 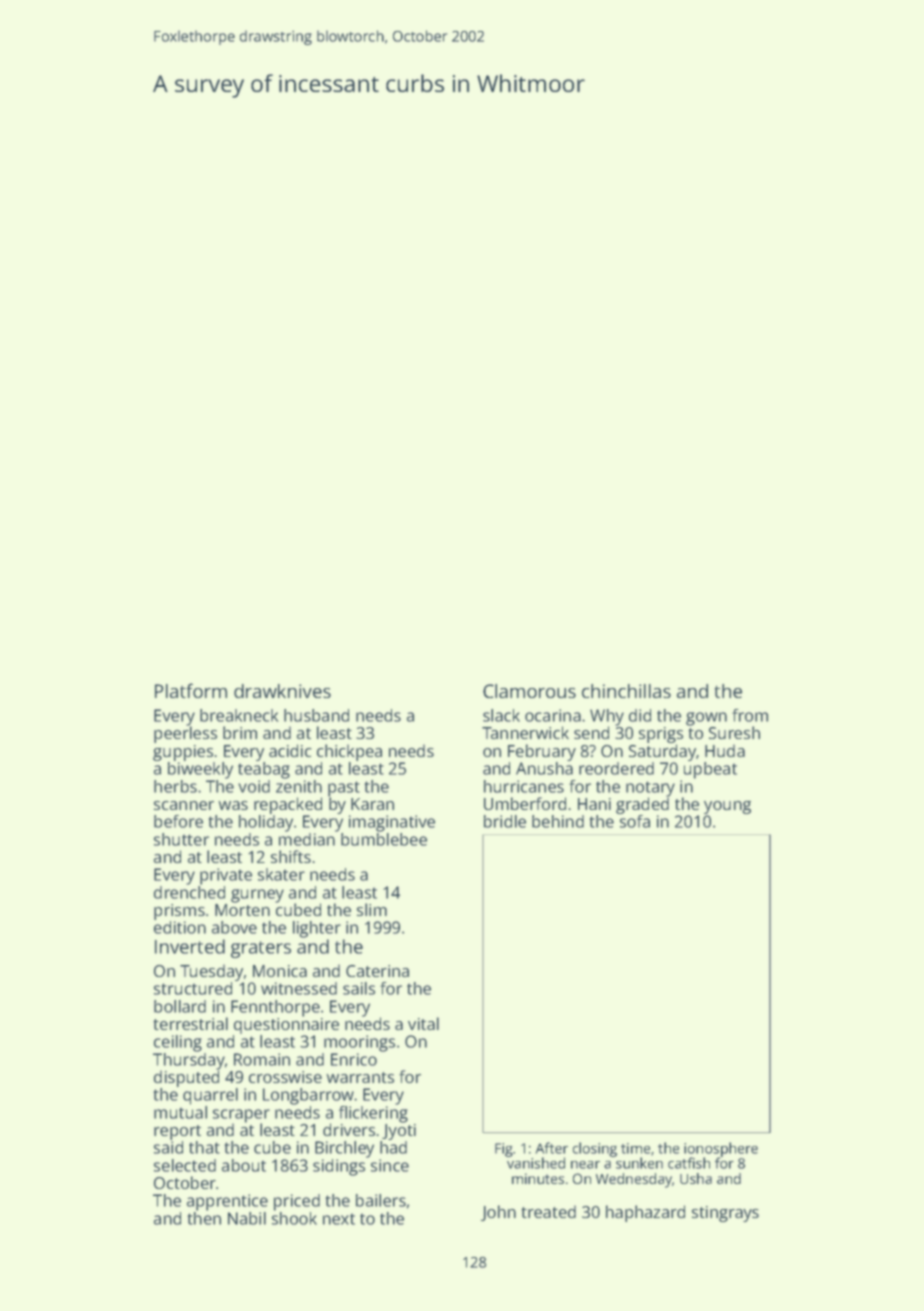 I want to click on hurricanes, so click(x=524, y=786).
